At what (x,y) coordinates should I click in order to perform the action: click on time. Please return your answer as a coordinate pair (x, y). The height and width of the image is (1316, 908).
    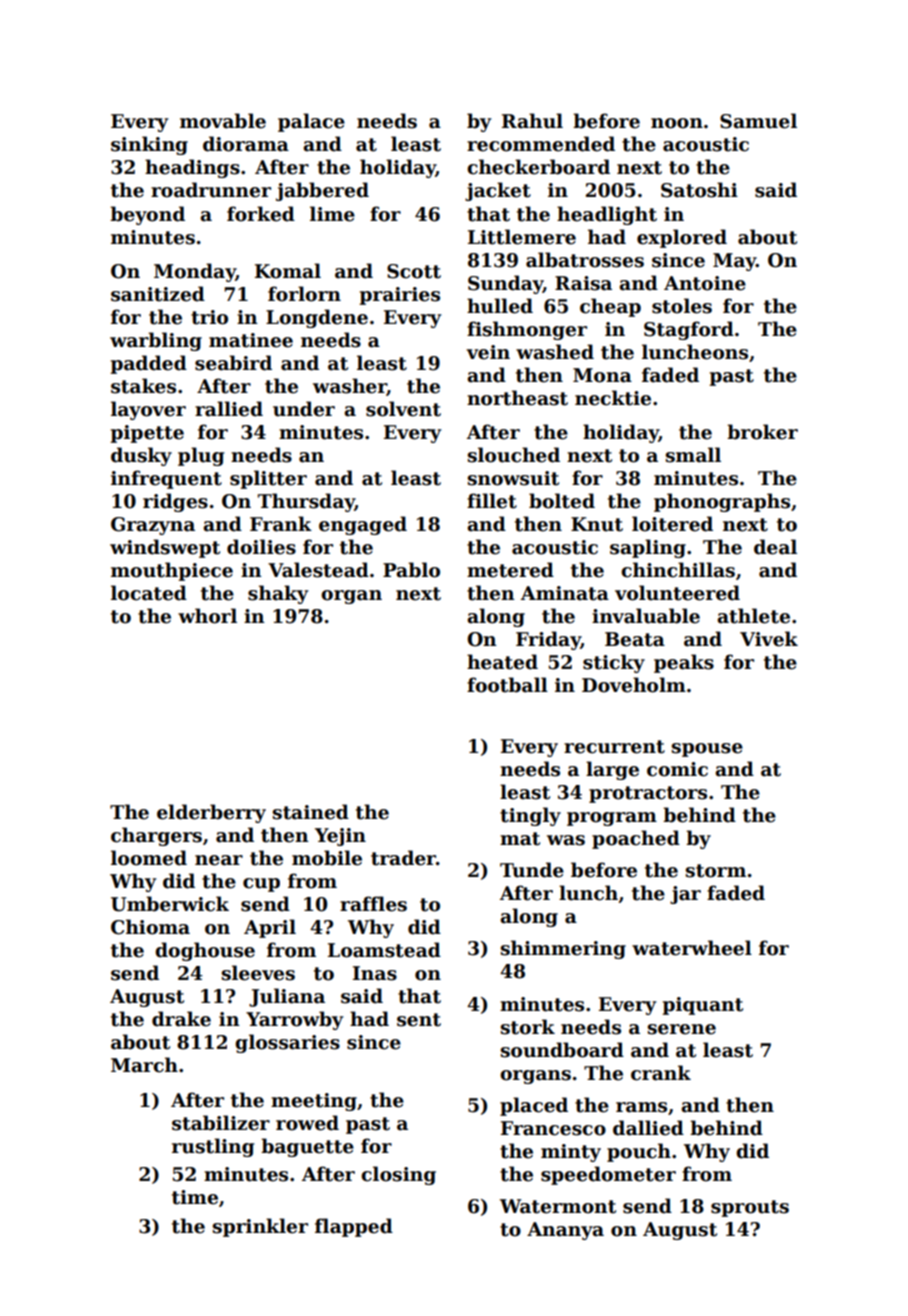
    Looking at the image, I should click on (195, 1197).
